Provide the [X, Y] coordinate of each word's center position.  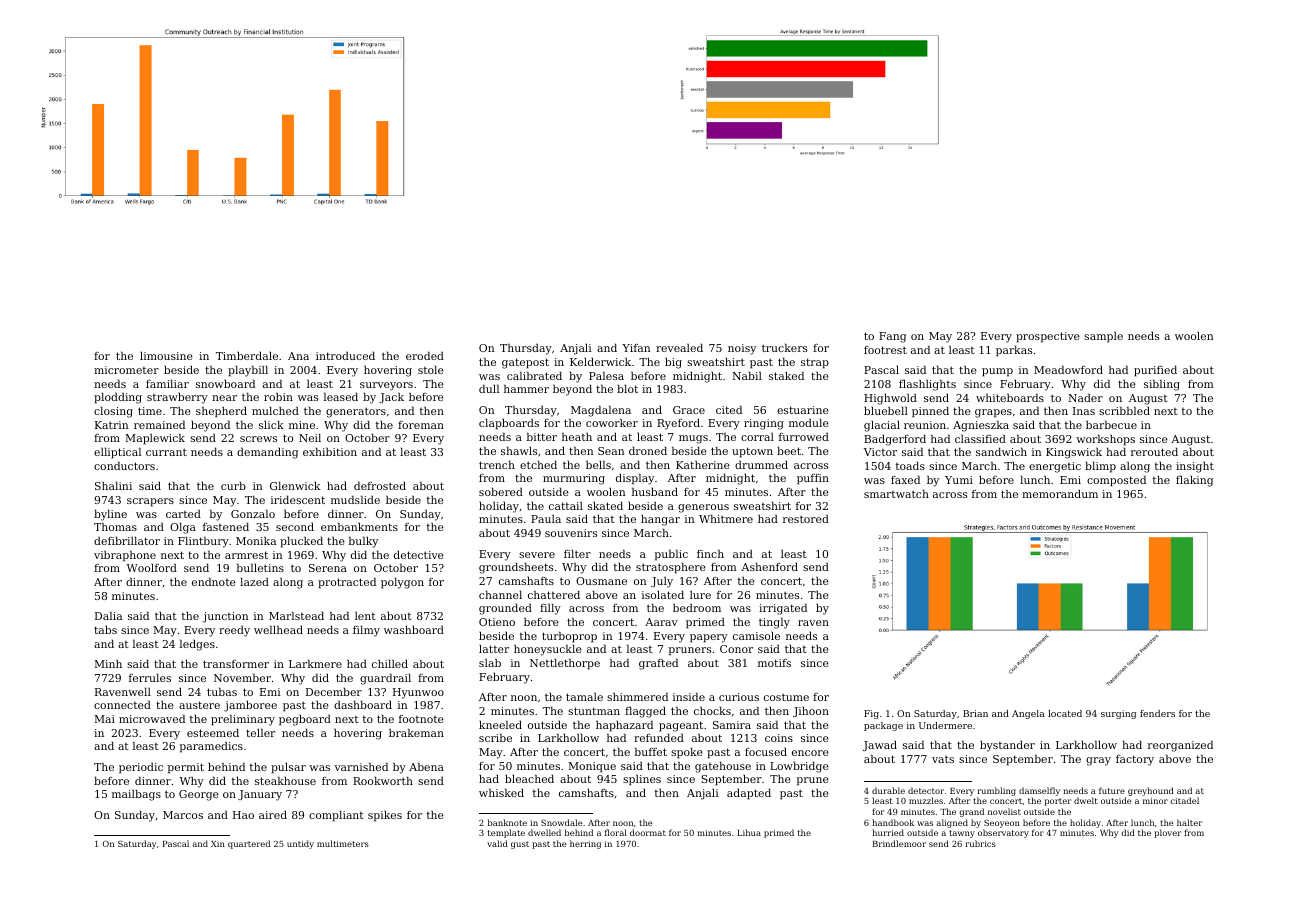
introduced [345, 355]
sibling [1162, 385]
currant [166, 452]
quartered [249, 844]
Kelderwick [600, 361]
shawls [519, 450]
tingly [774, 623]
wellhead [278, 629]
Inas [1084, 411]
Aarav [661, 622]
